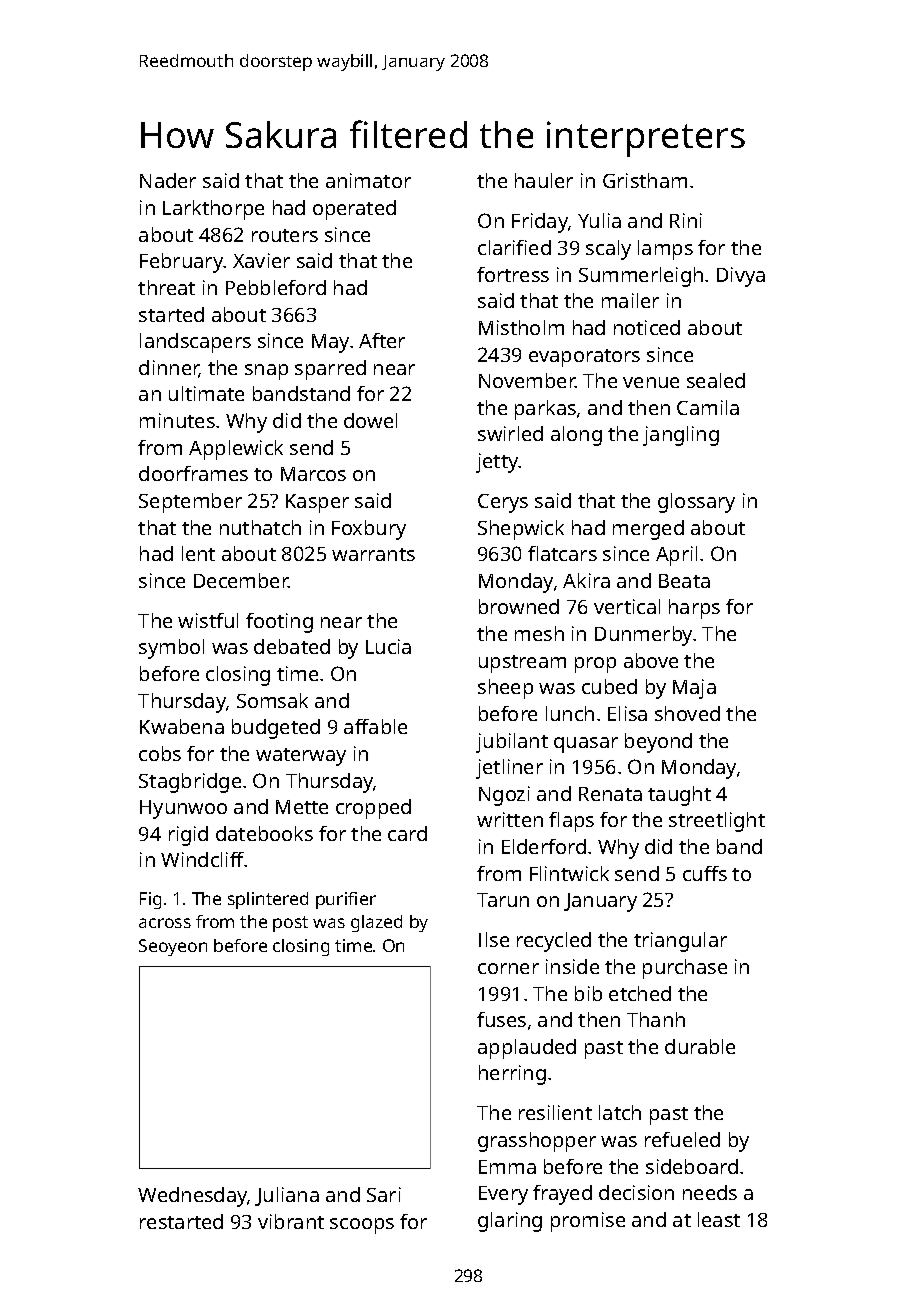 This screenshot has width=908, height=1316. I want to click on December, so click(241, 580).
